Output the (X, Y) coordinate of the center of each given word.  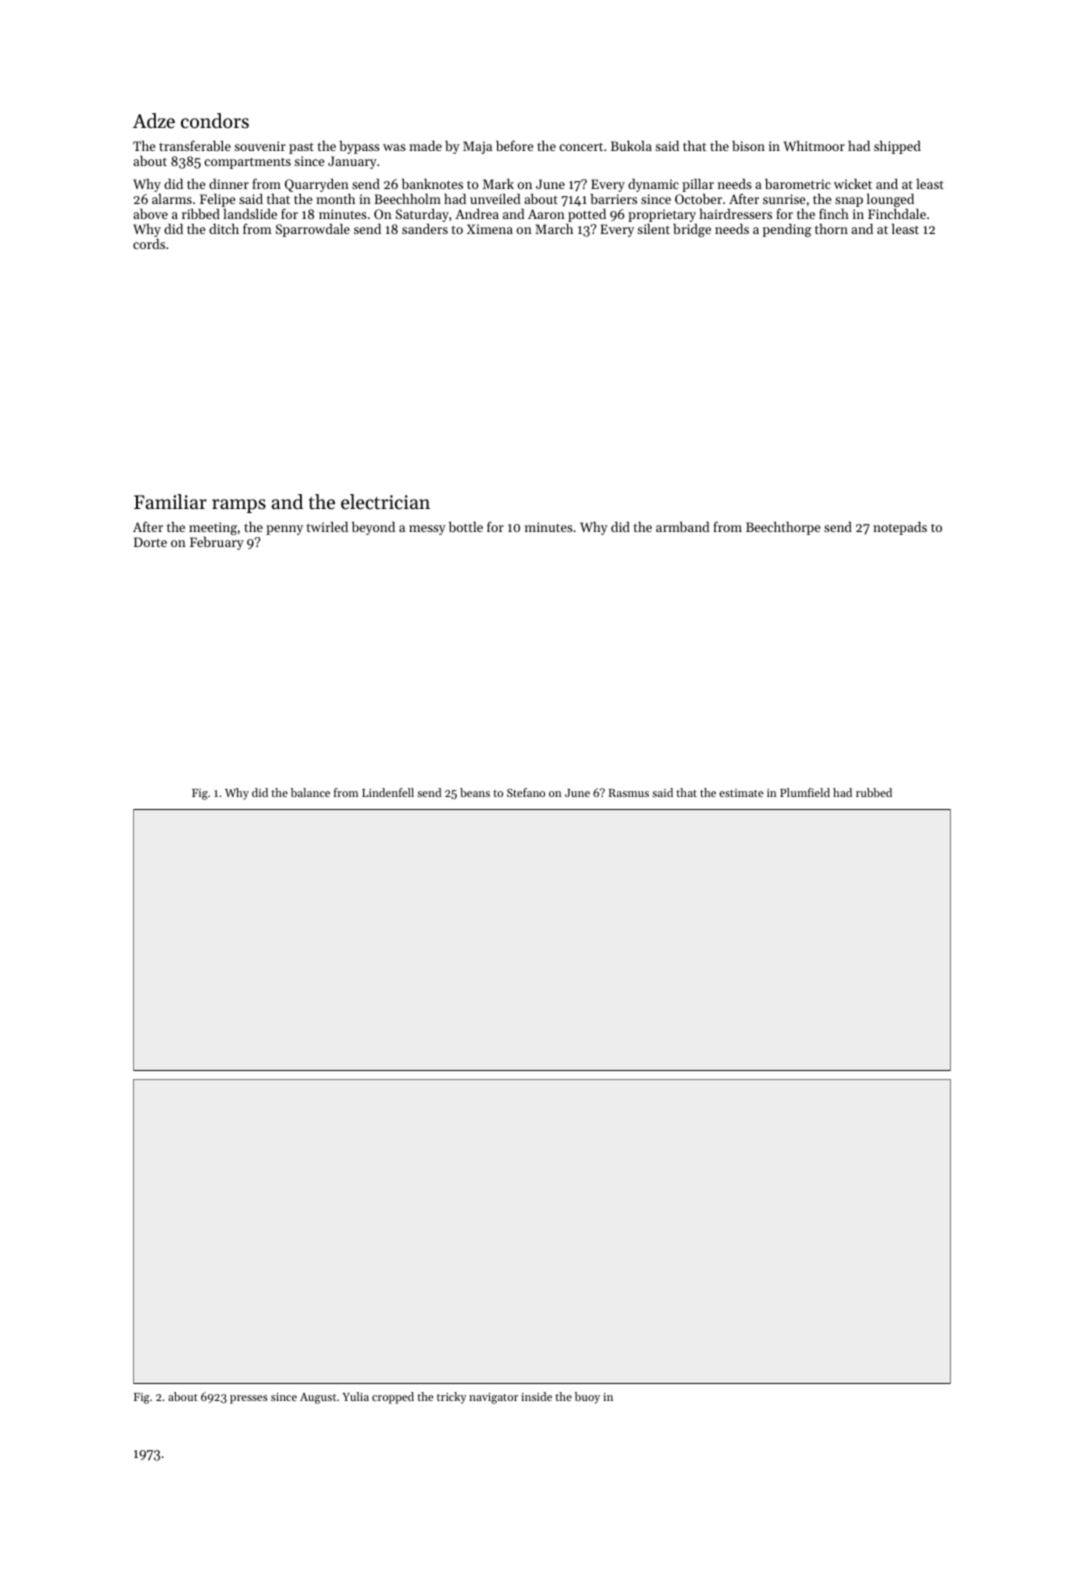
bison (748, 146)
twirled (327, 527)
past (301, 148)
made (425, 146)
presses (249, 1399)
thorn (831, 229)
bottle (466, 526)
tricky (451, 1398)
